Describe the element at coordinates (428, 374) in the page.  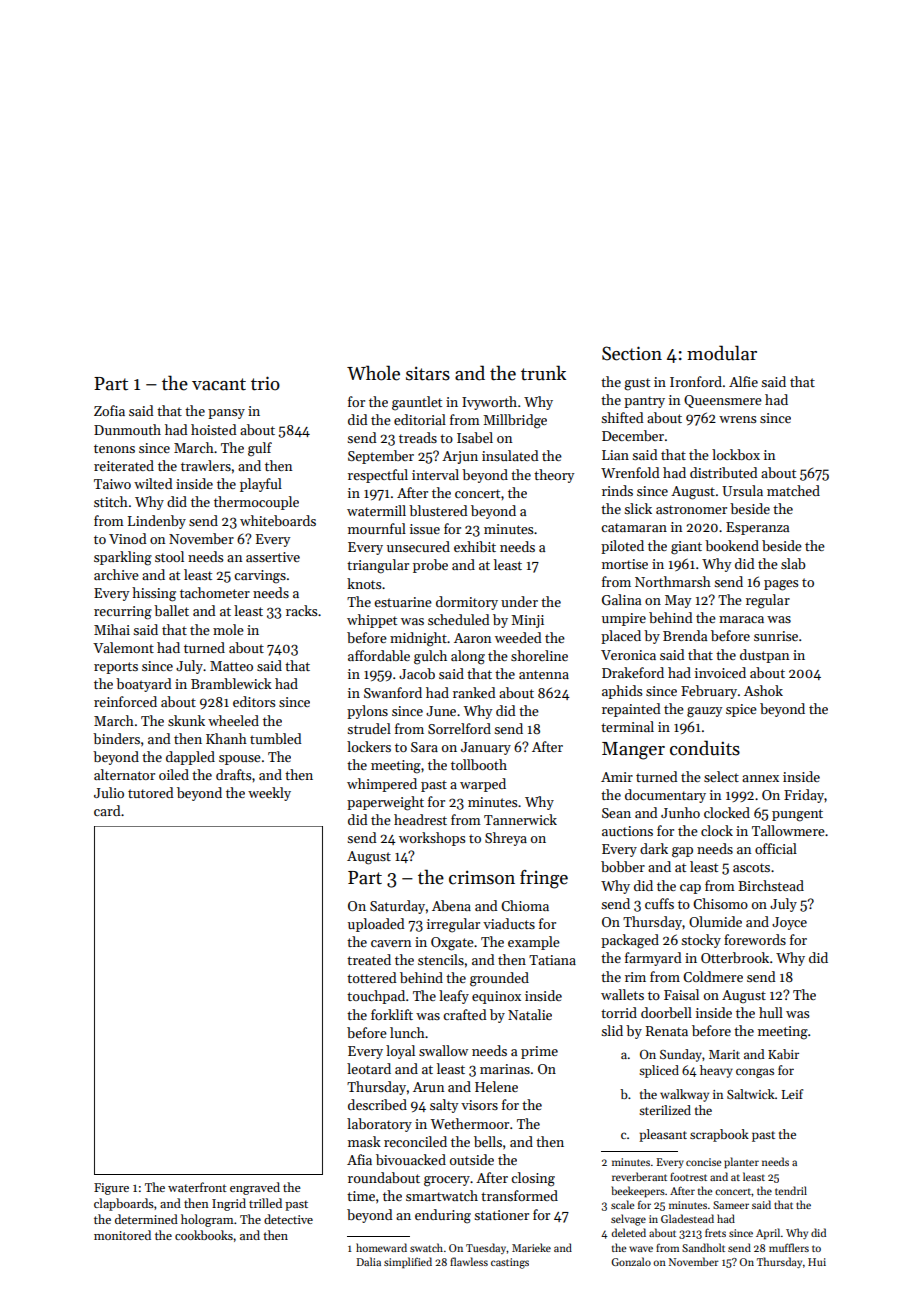
I see `sitars` at that location.
